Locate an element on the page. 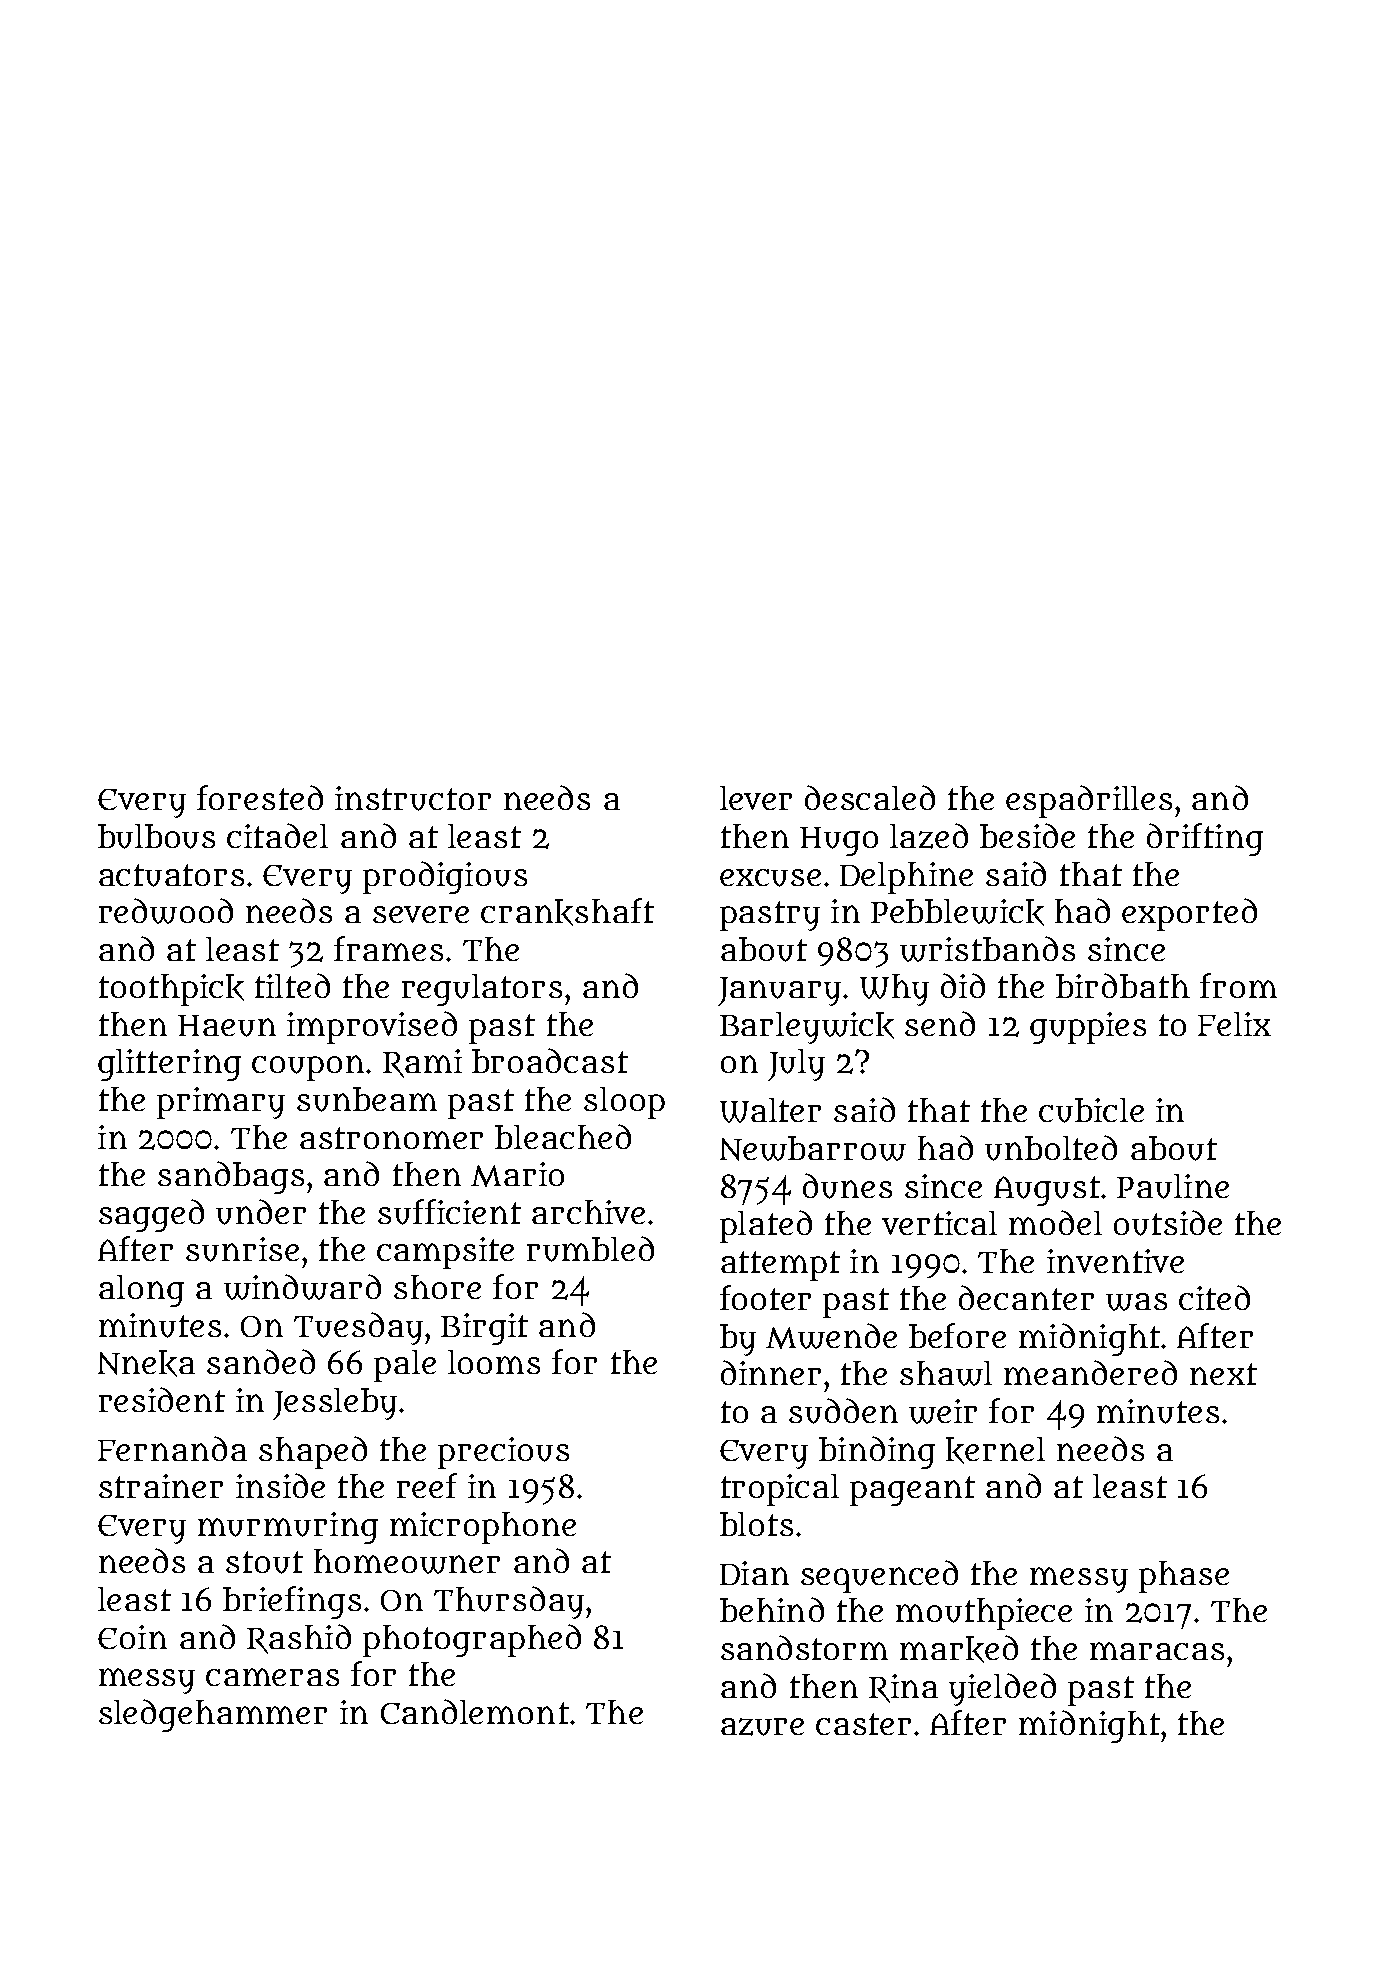 Image resolution: width=1386 pixels, height=1969 pixels. next is located at coordinates (1223, 1374).
